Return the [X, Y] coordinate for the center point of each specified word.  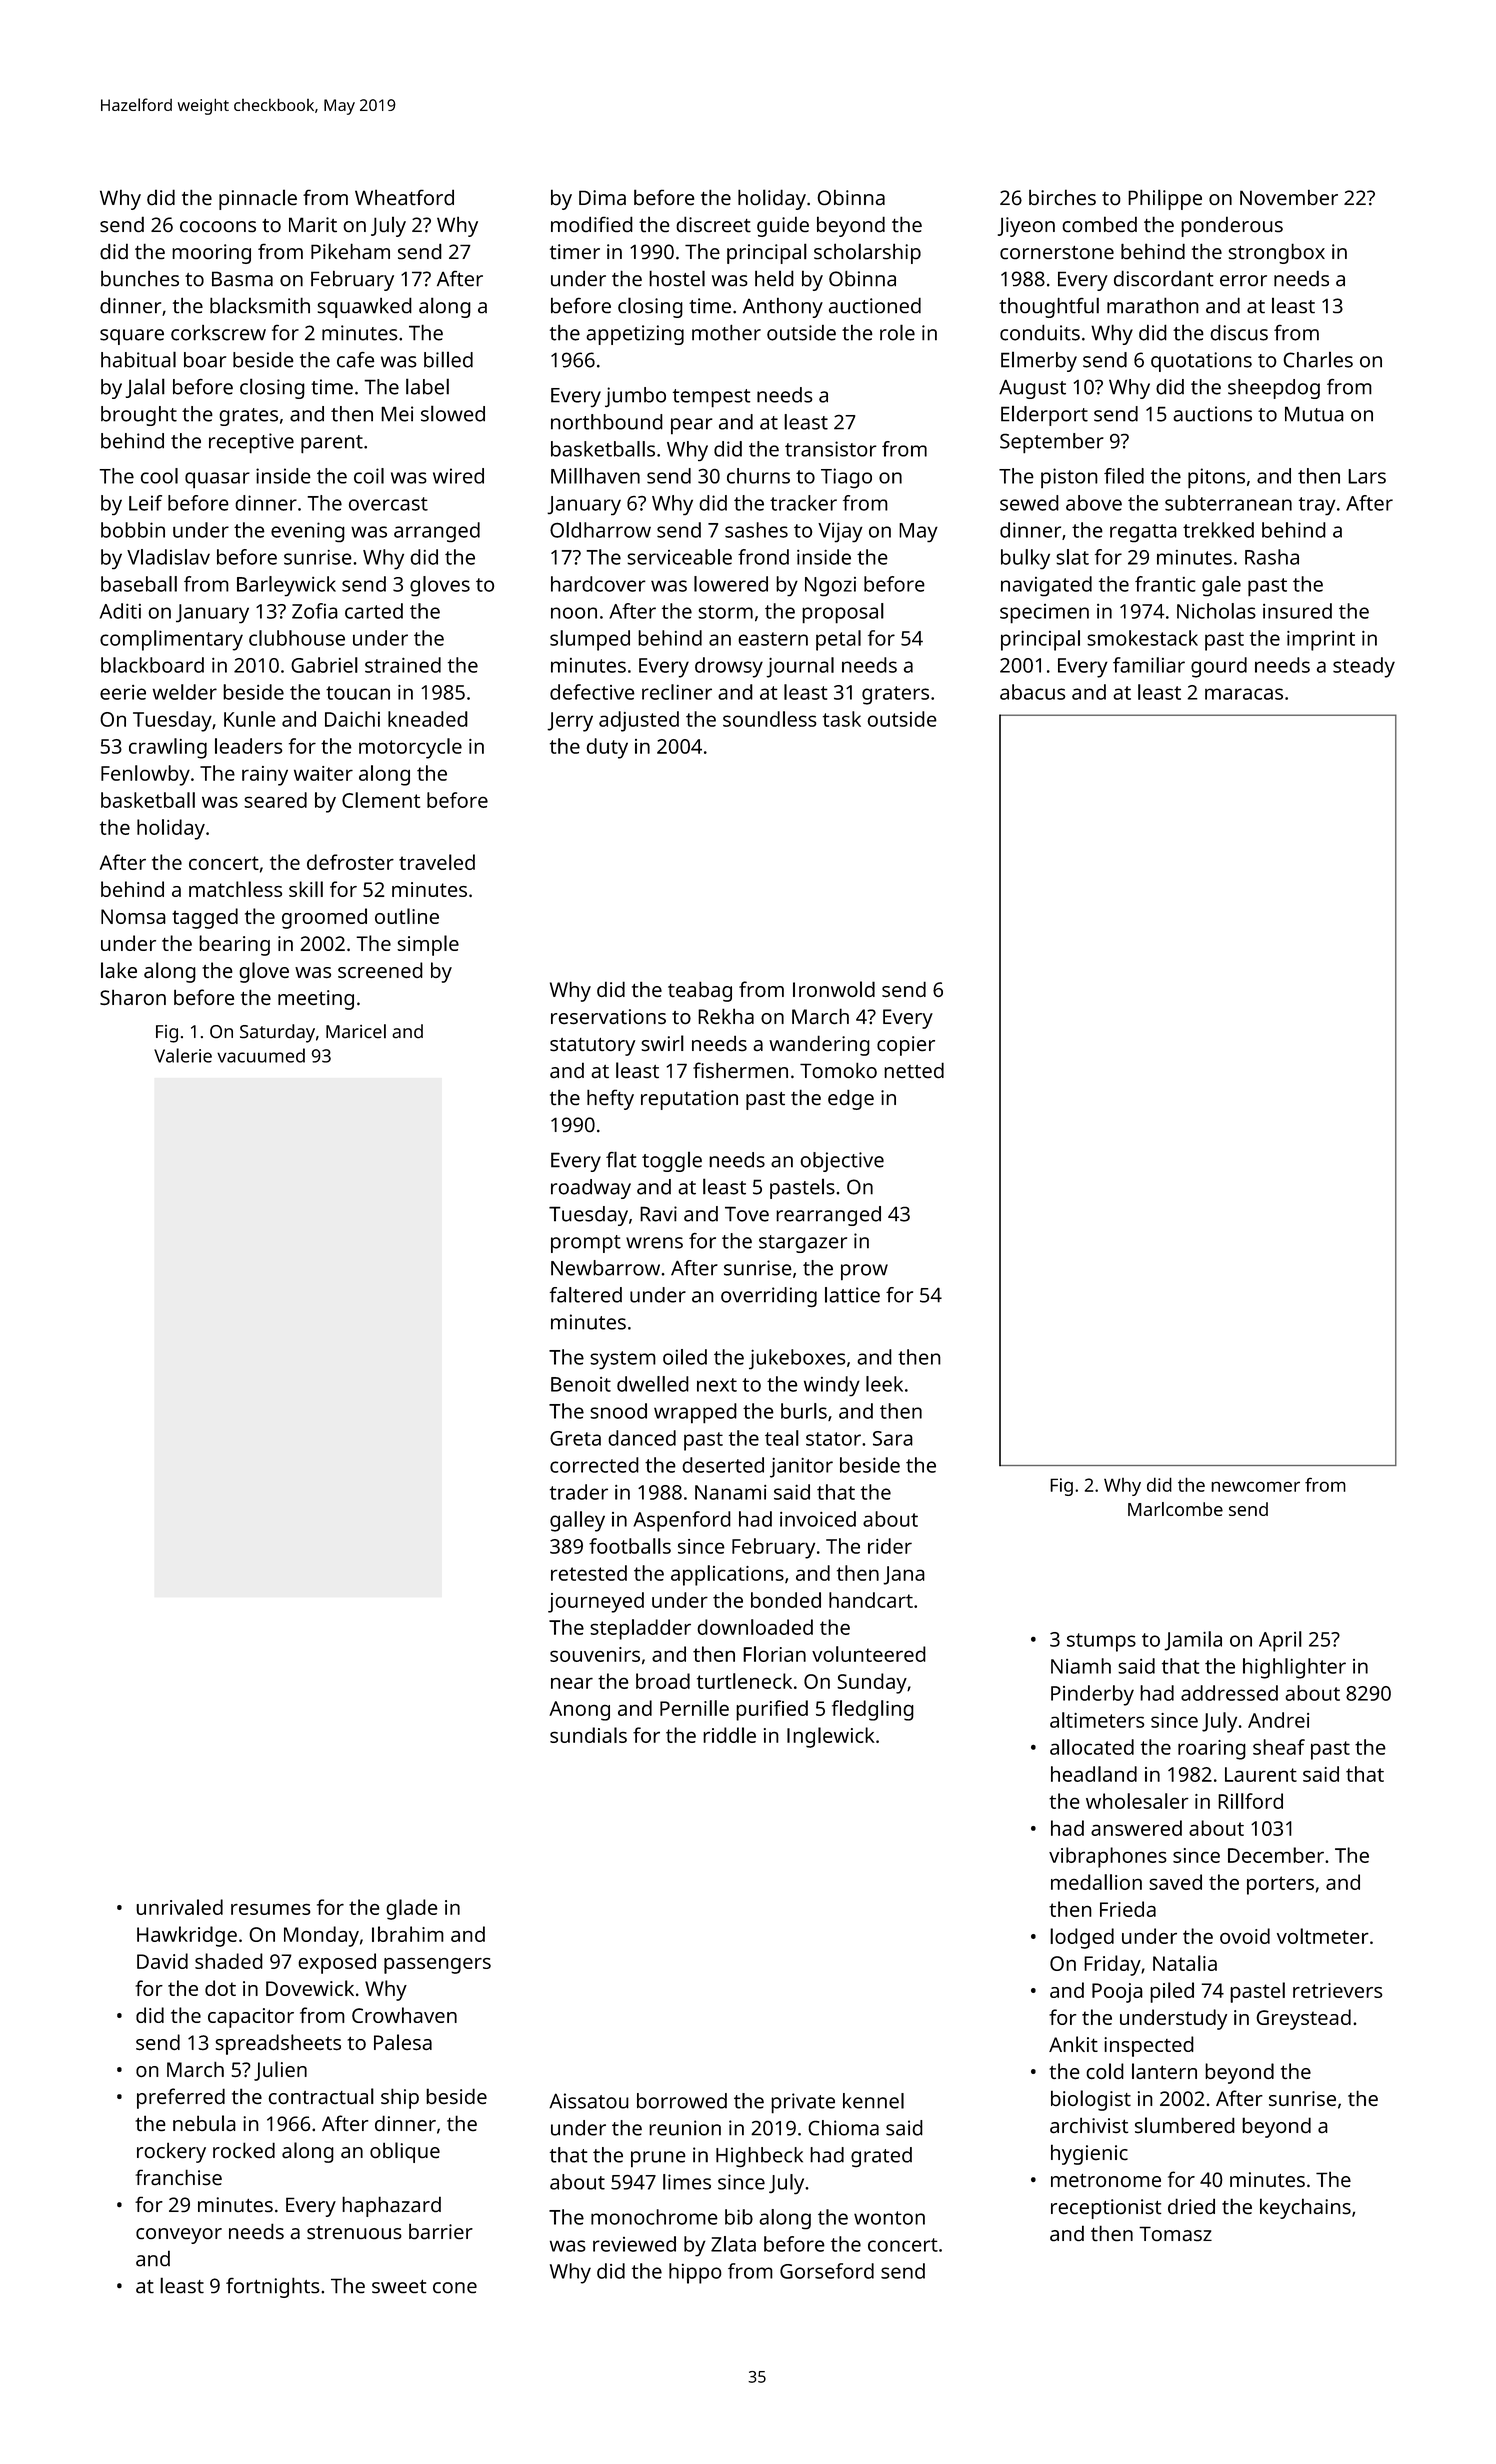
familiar [1149, 665]
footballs [630, 1546]
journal [800, 667]
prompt [586, 1244]
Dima [602, 197]
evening [308, 532]
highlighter [1294, 1668]
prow [864, 1272]
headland [1094, 1774]
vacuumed [261, 1055]
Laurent [1261, 1774]
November [1289, 197]
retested [589, 1573]
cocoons [218, 226]
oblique [405, 2152]
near [572, 1683]
